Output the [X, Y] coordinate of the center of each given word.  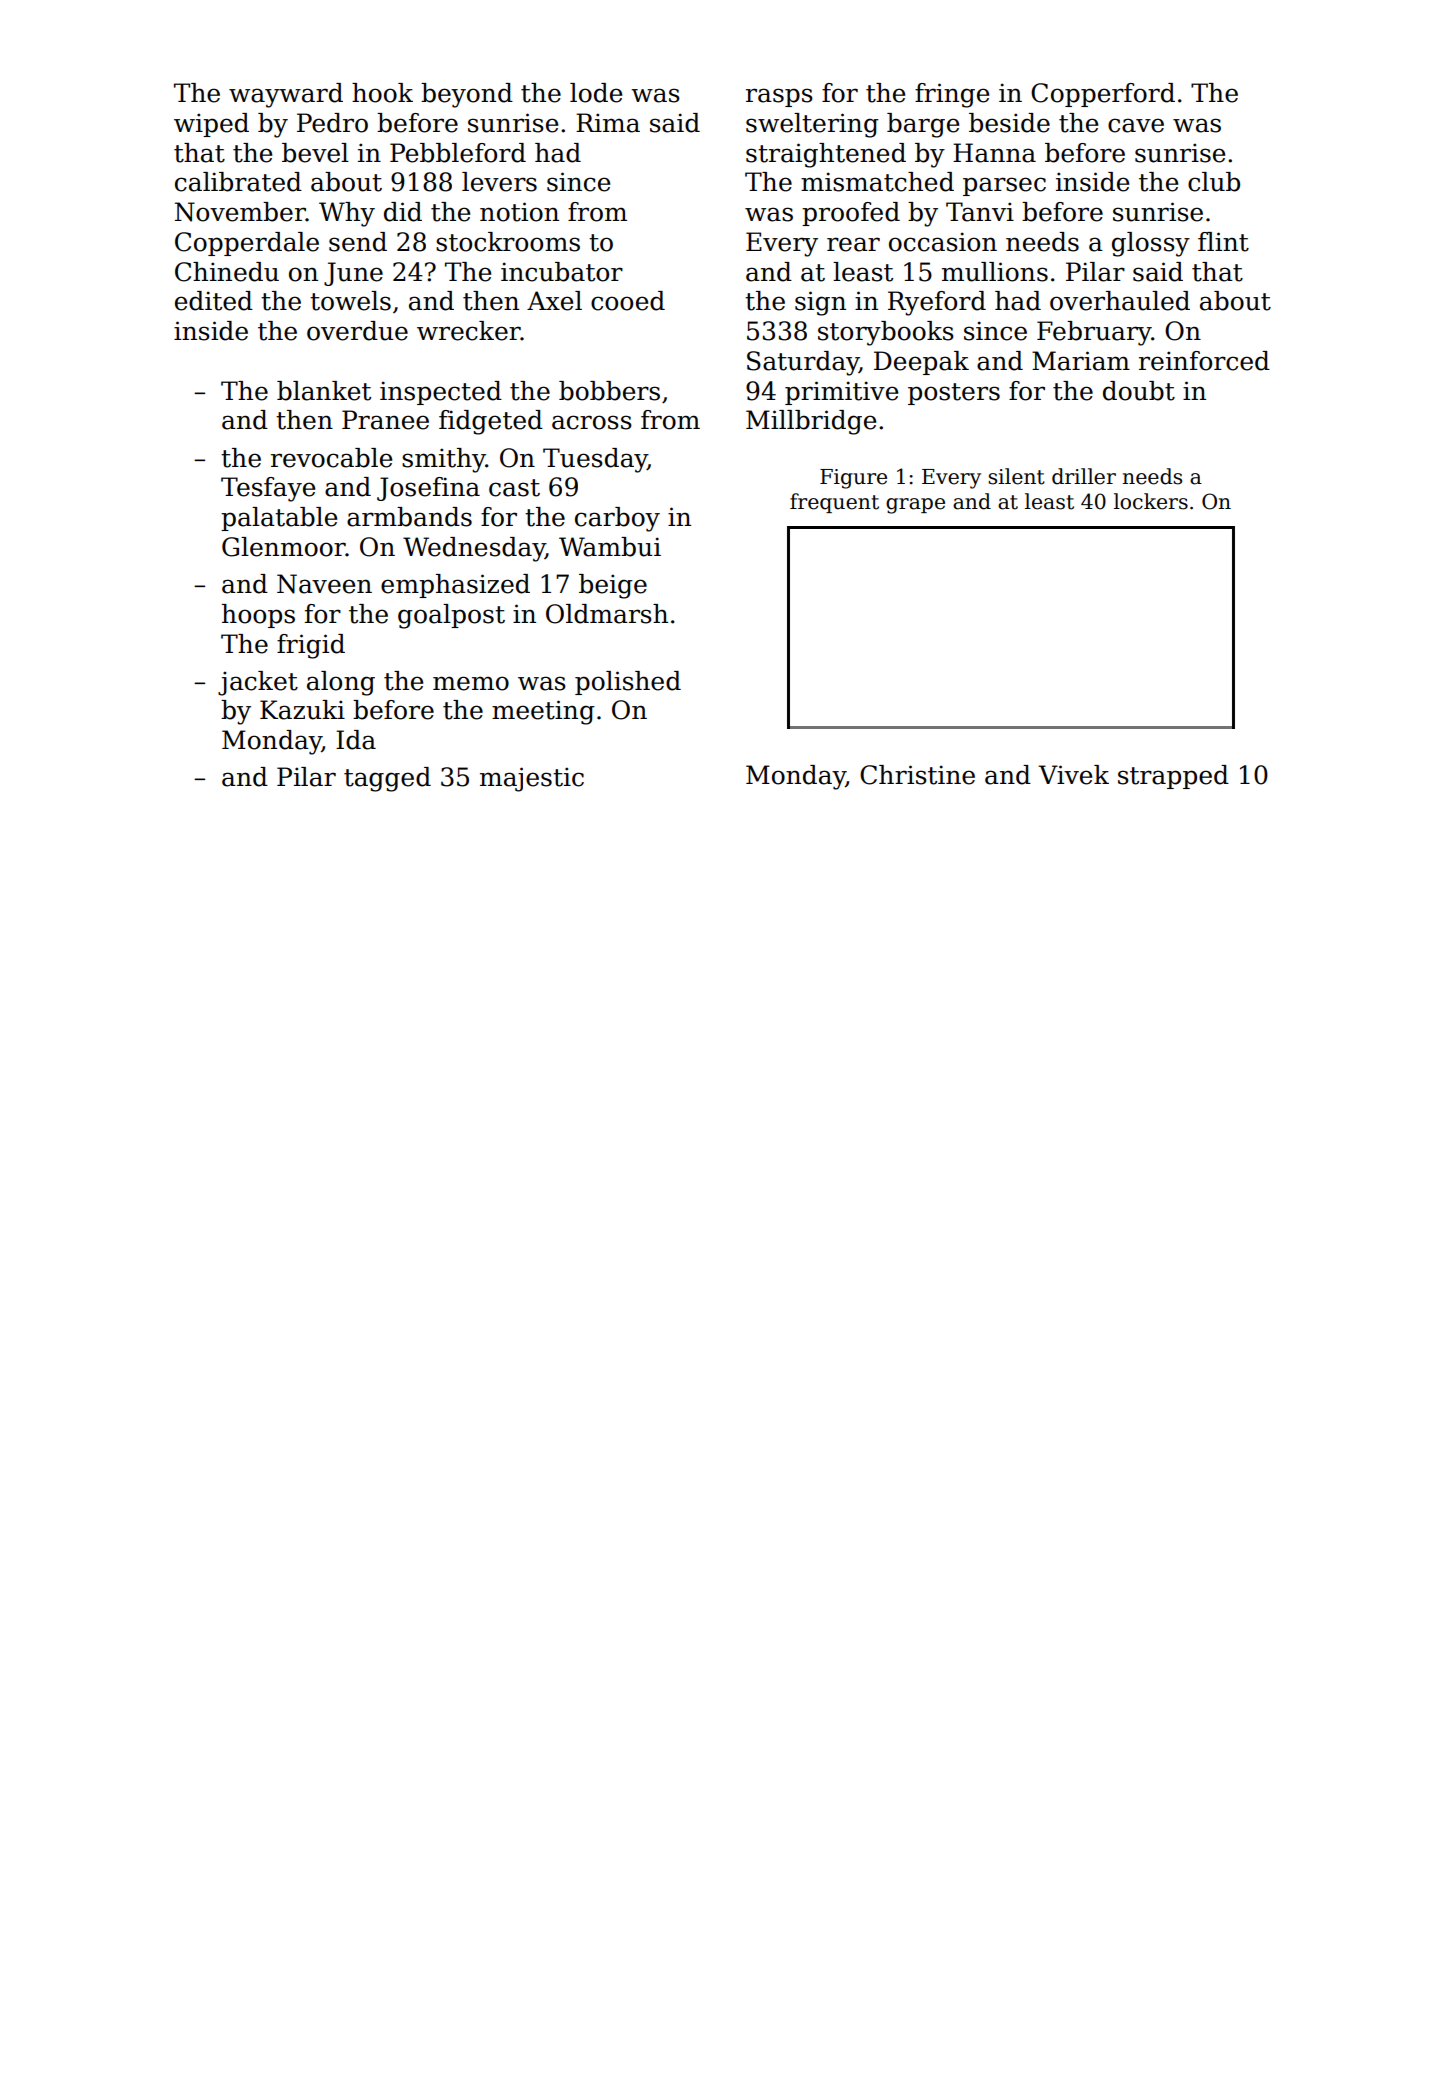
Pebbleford [458, 153]
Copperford [1103, 95]
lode [596, 93]
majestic [532, 779]
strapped [1173, 777]
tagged [387, 779]
